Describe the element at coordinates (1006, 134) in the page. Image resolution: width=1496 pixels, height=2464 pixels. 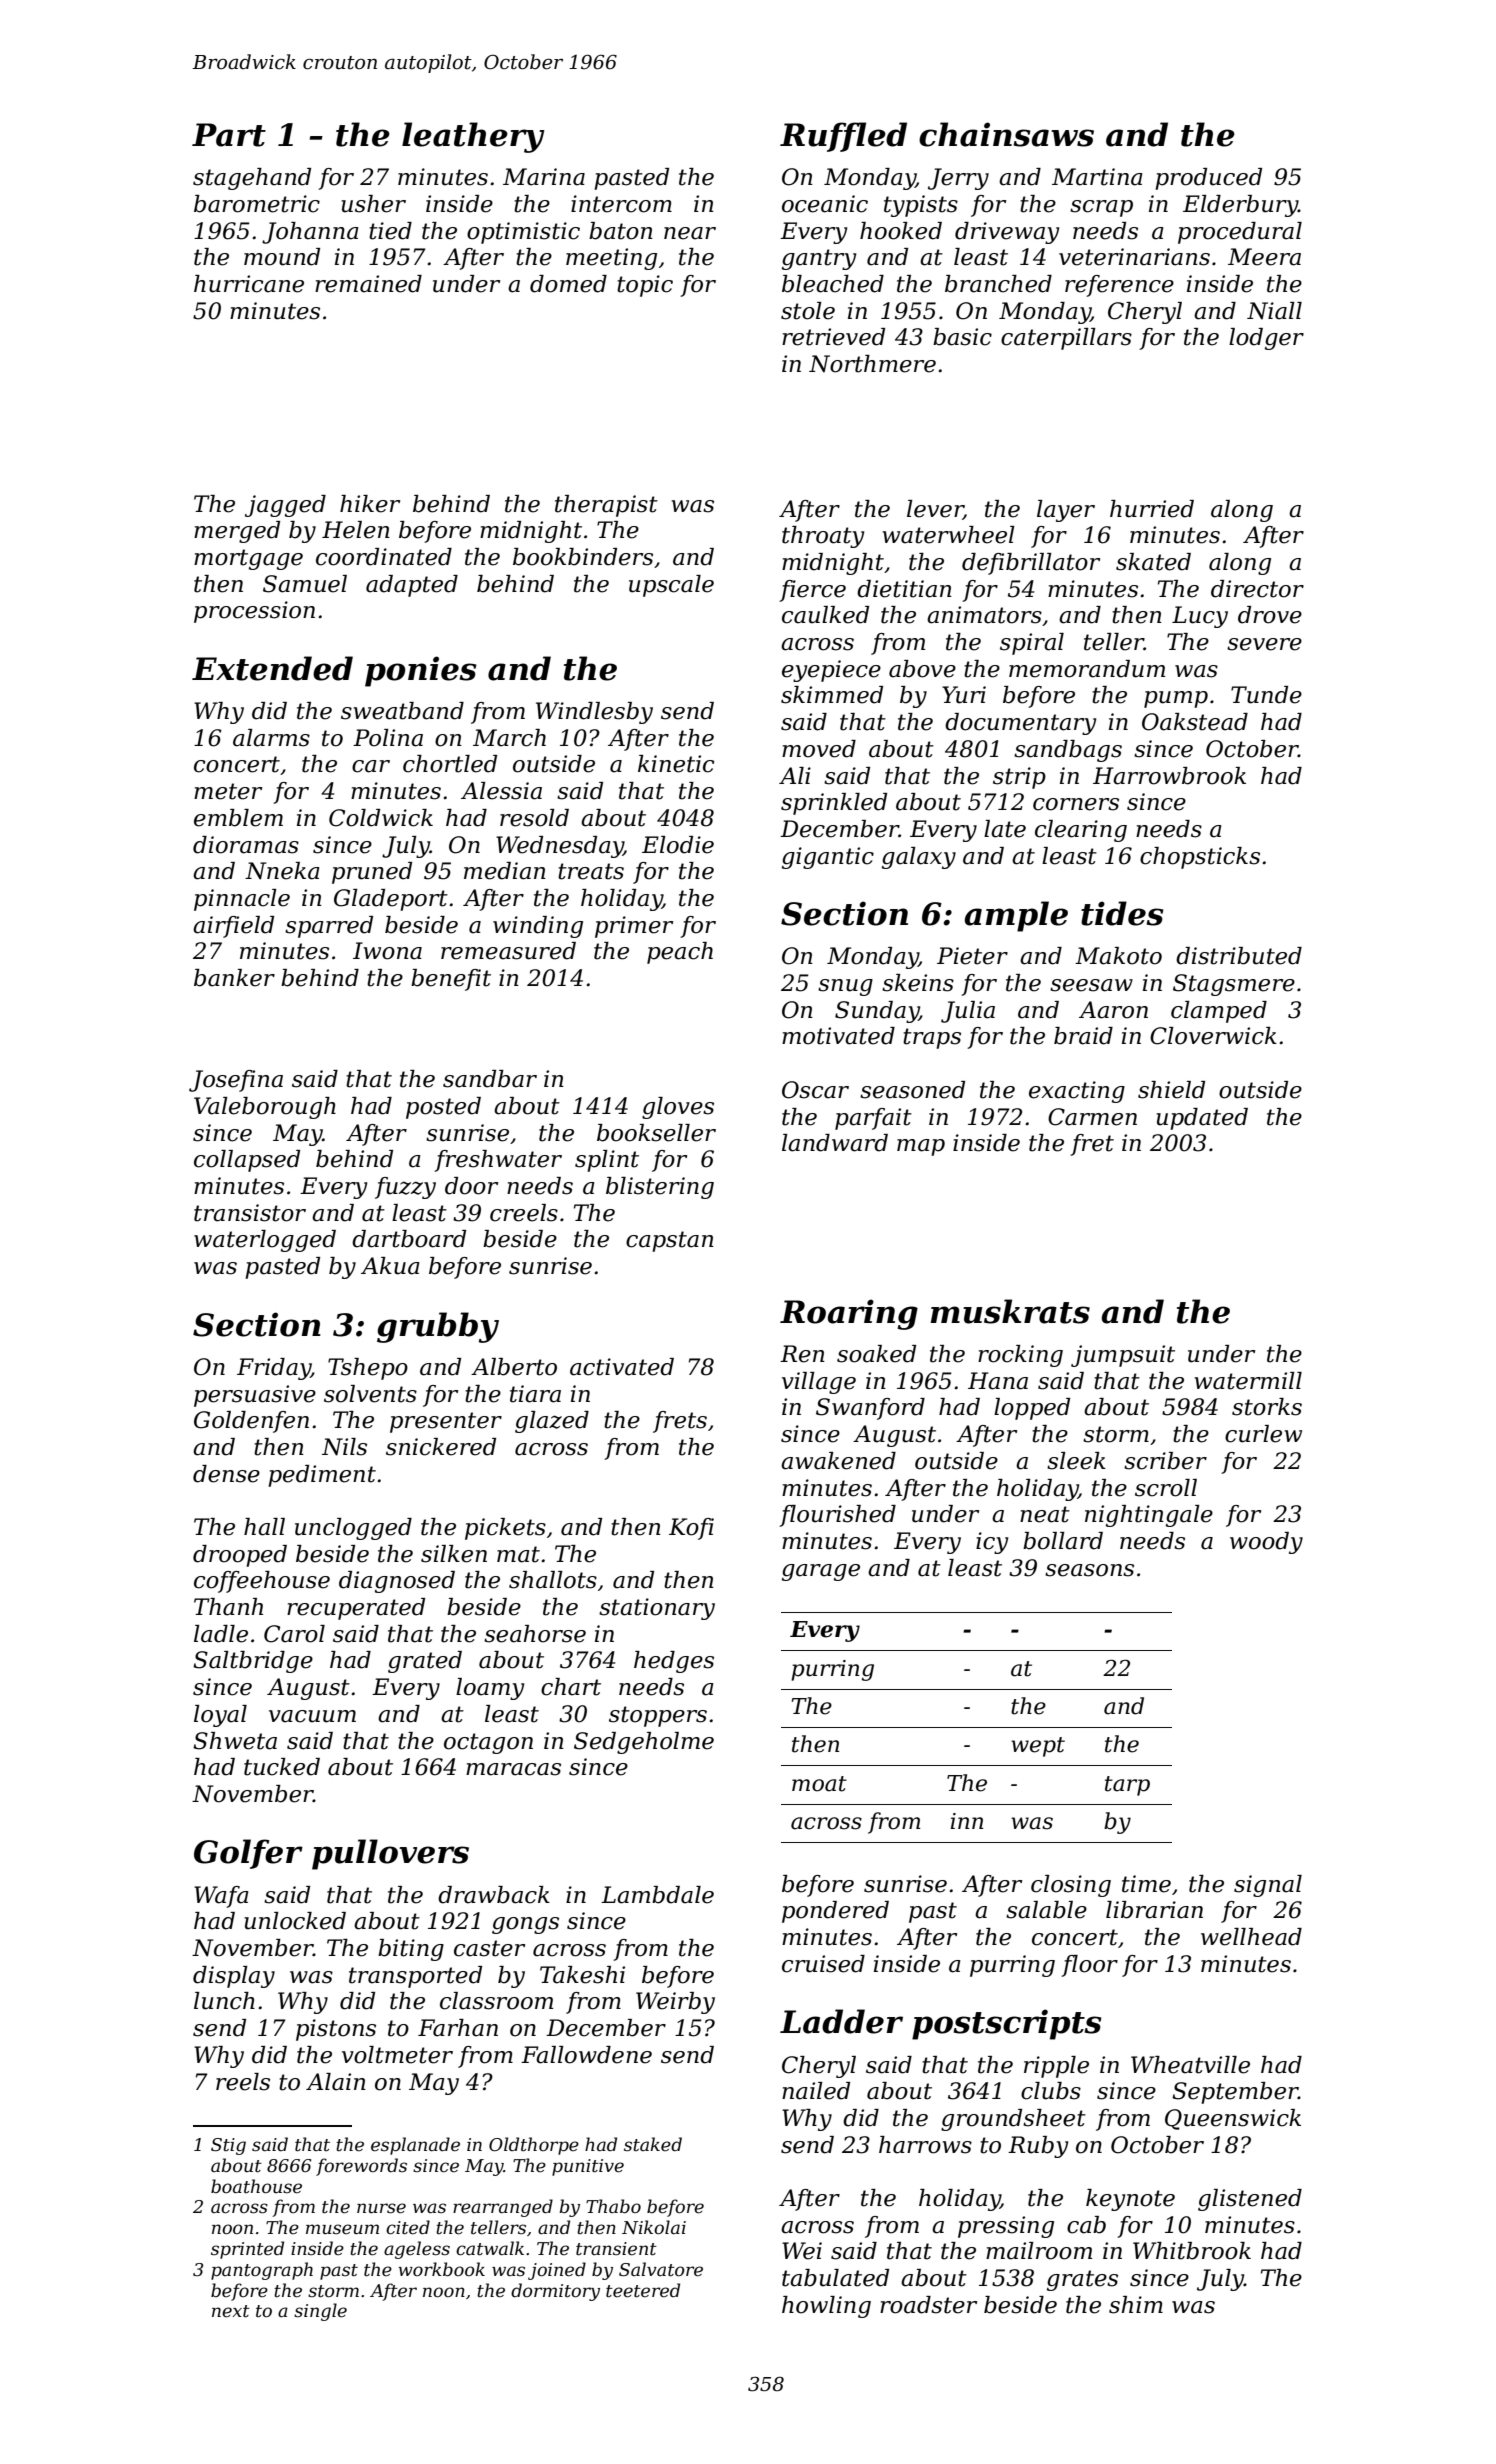
I see `chainsaws` at that location.
